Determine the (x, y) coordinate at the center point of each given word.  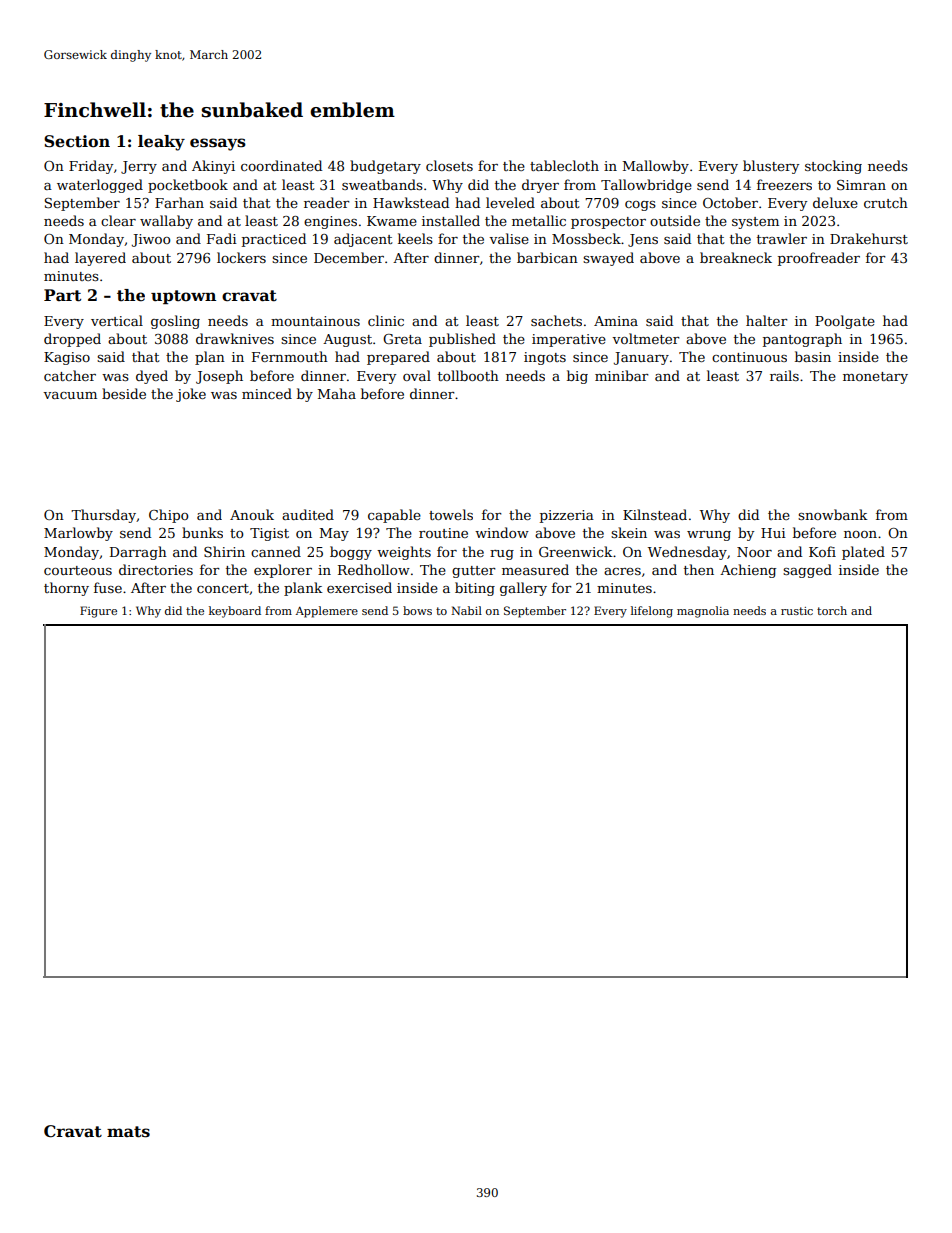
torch (832, 610)
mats (128, 1132)
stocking (833, 167)
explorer (283, 571)
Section (77, 141)
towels (451, 514)
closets (449, 165)
